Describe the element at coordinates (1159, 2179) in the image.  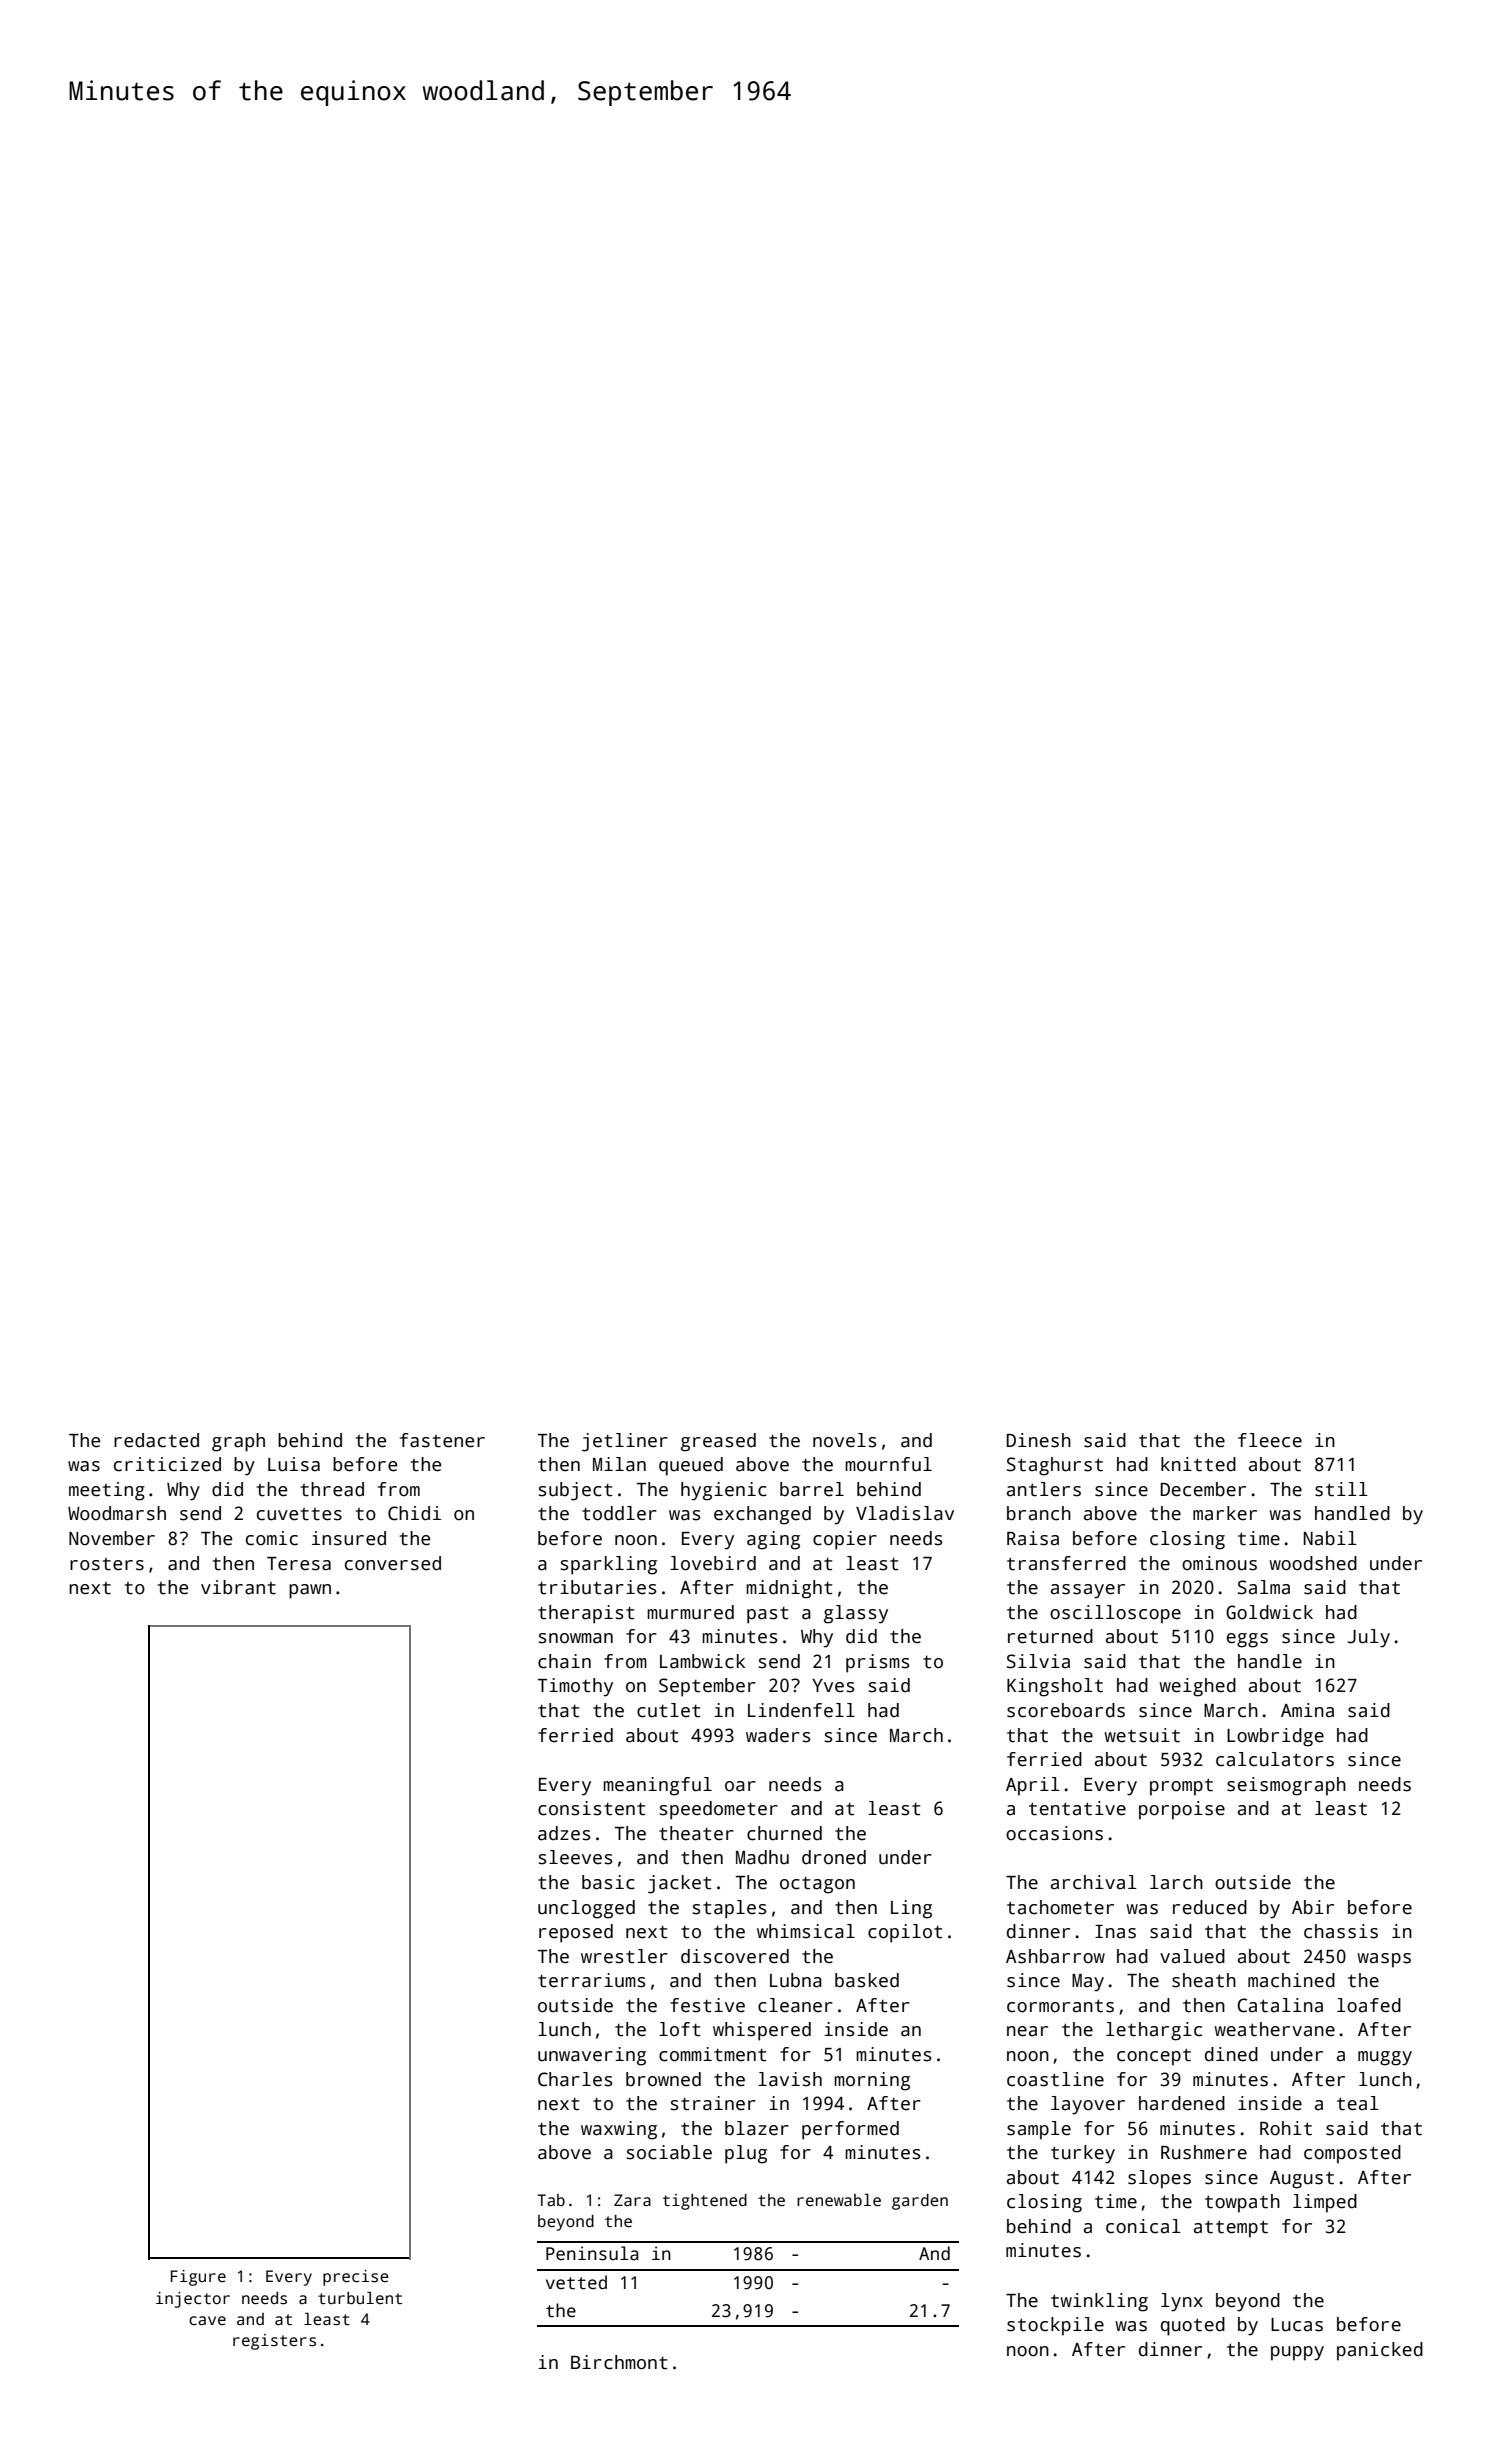
I see `slopes` at that location.
